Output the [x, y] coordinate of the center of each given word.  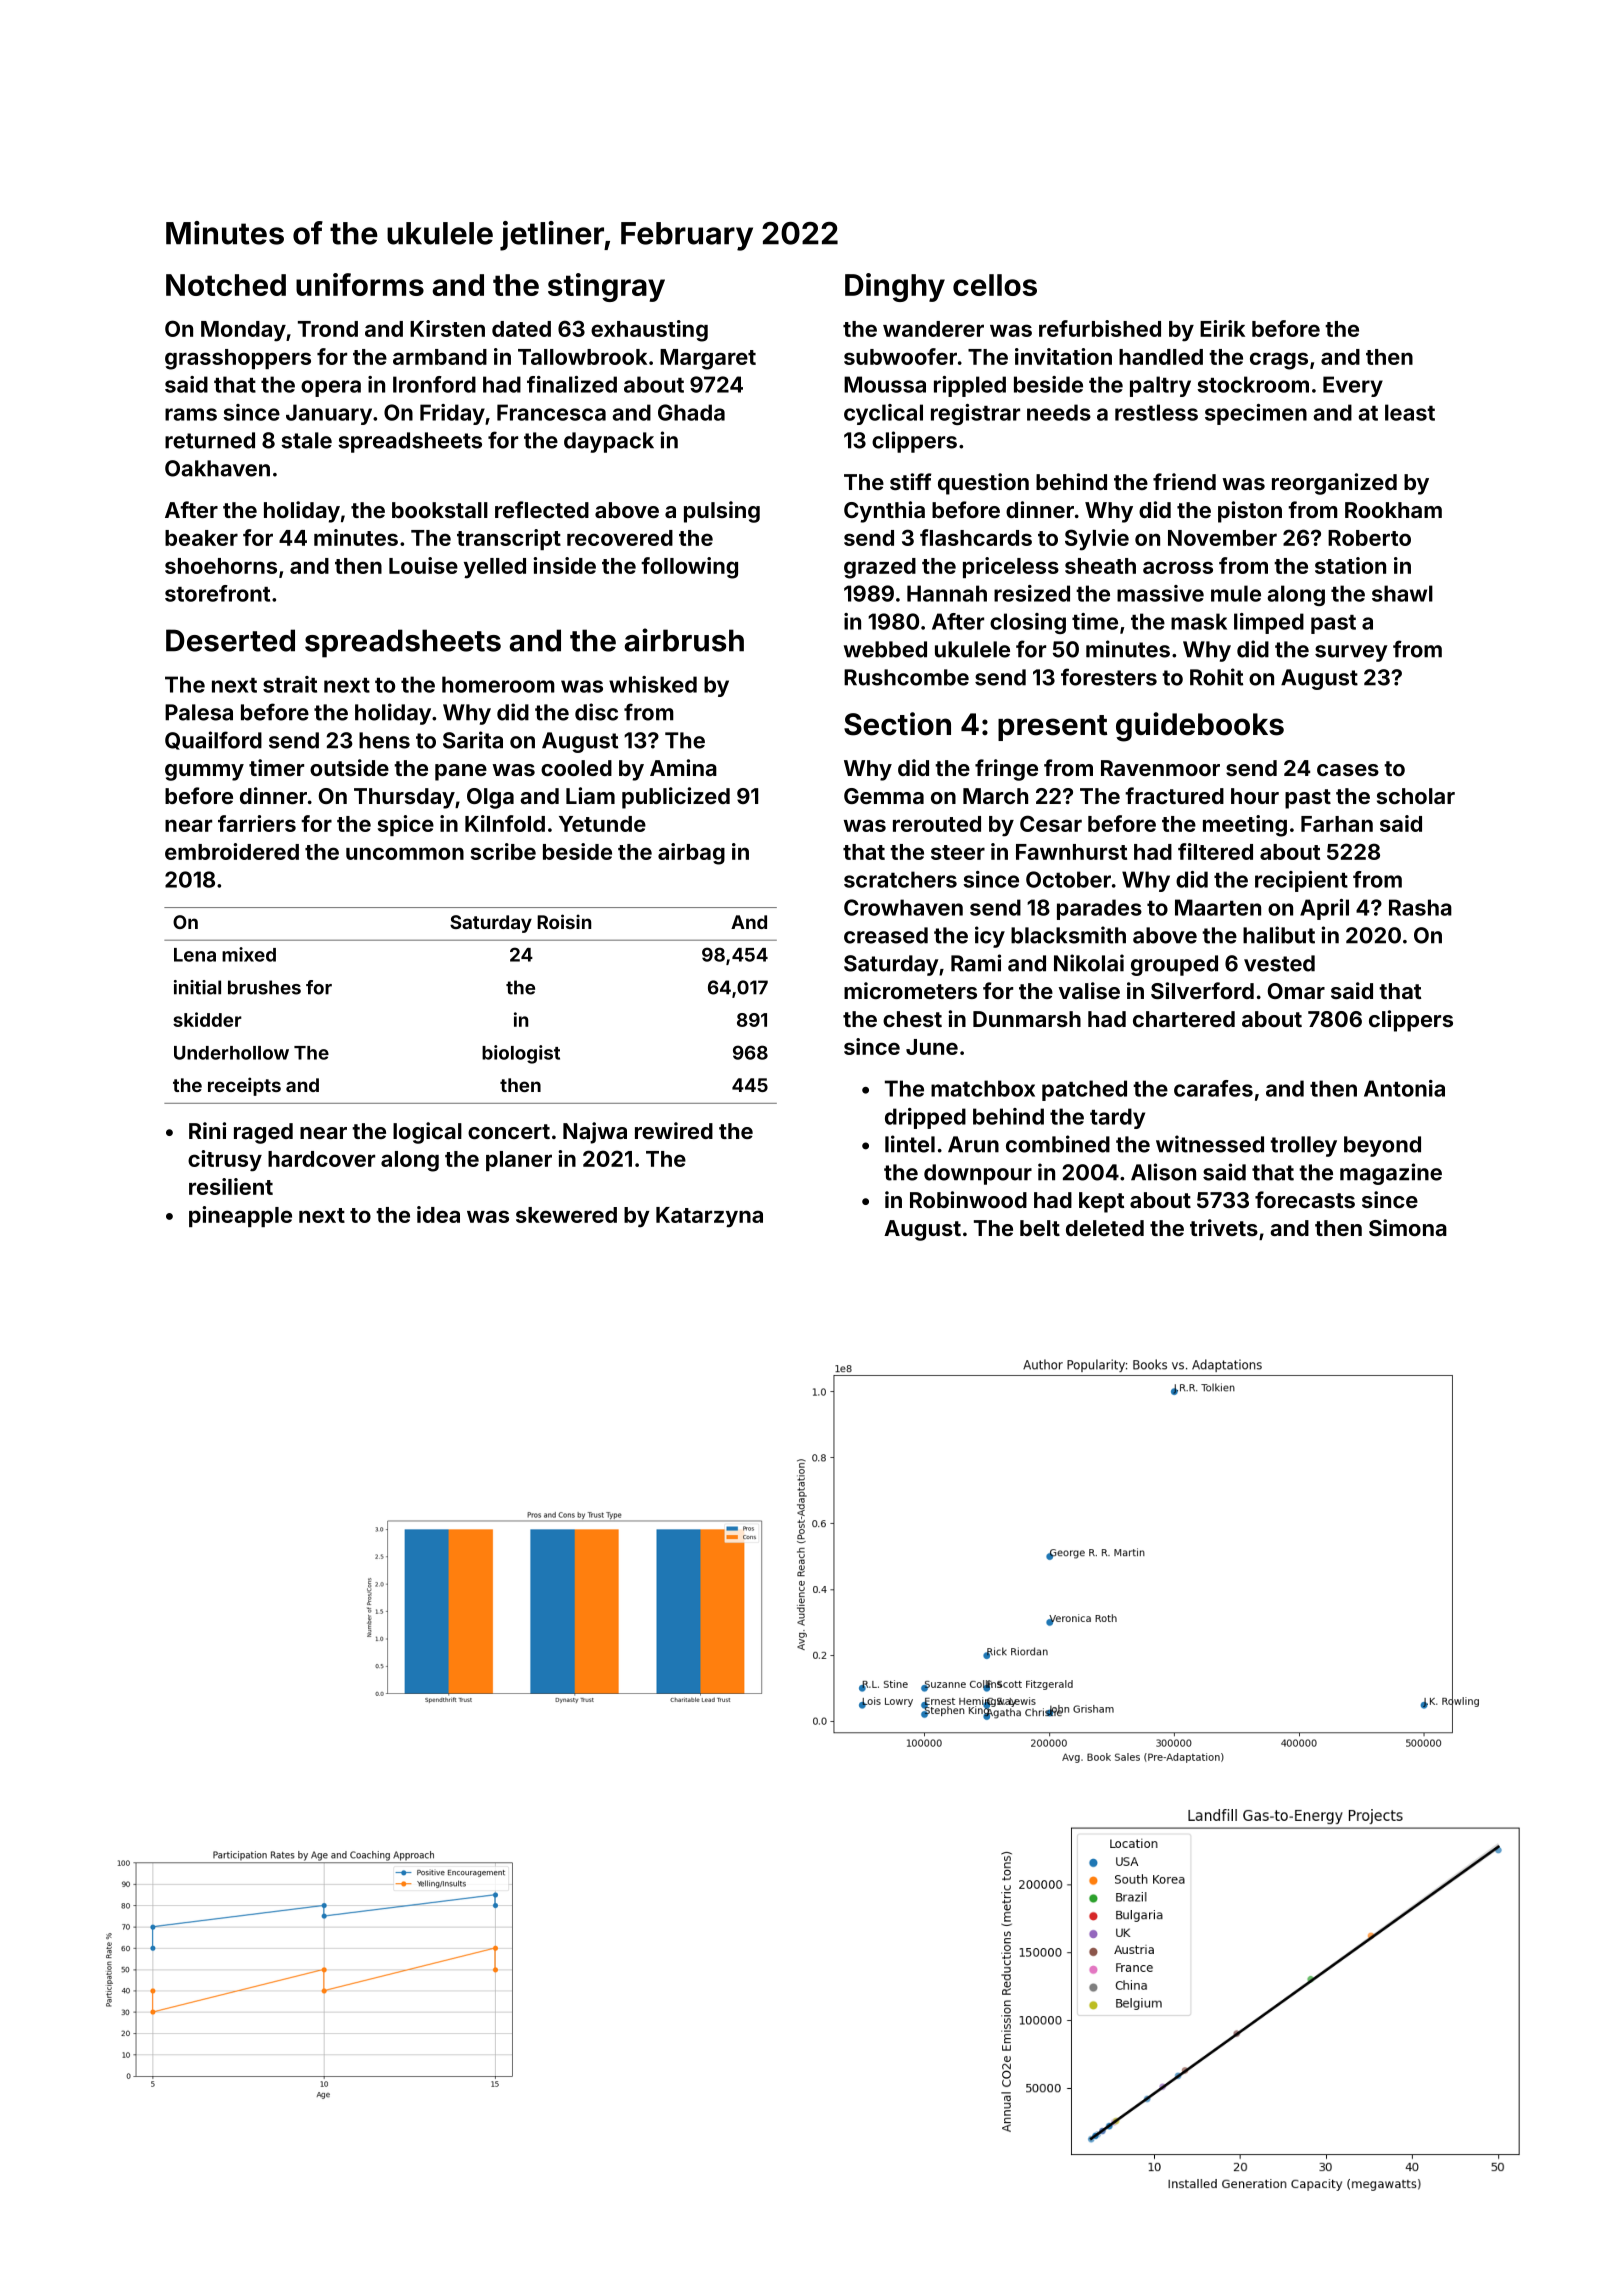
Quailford [213, 740]
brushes [264, 987]
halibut [1279, 935]
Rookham [1393, 510]
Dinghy [895, 287]
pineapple [240, 1216]
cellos [995, 285]
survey [1351, 653]
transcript [509, 539]
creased [886, 935]
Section [897, 724]
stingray [606, 287]
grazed [880, 568]
